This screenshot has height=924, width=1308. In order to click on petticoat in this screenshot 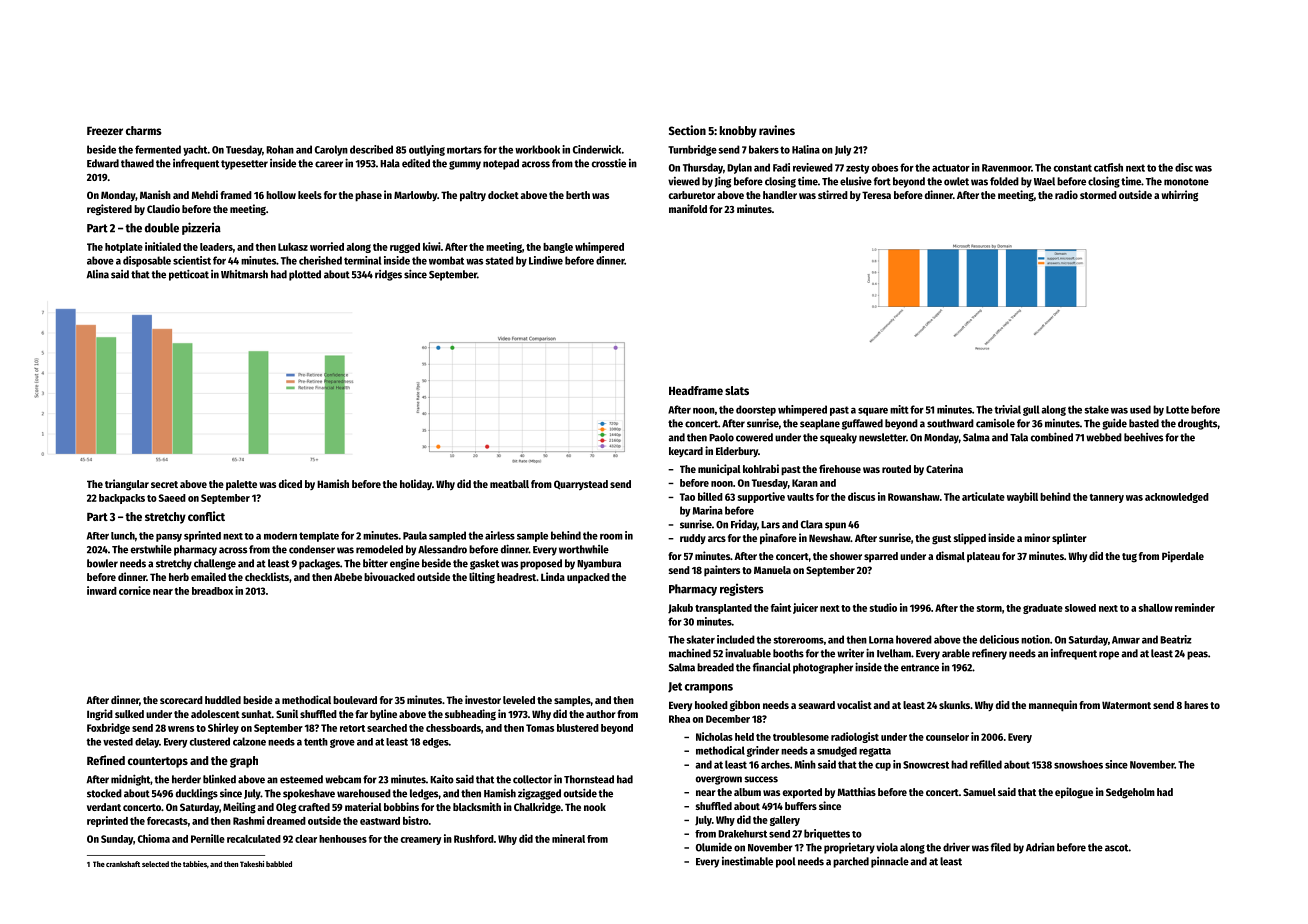, I will do `click(189, 275)`.
